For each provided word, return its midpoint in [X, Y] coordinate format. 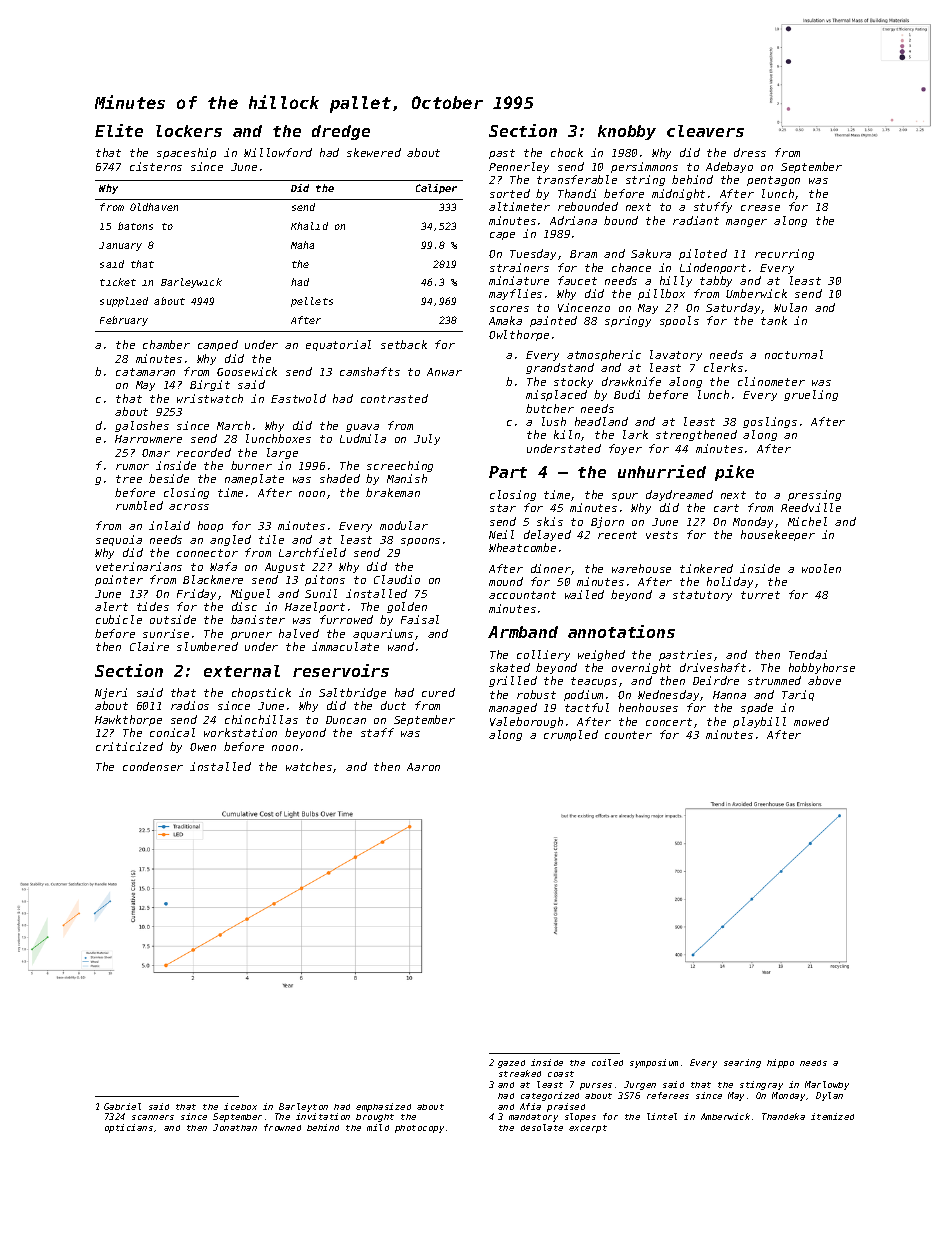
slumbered [207, 646]
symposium [654, 1063]
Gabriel [122, 1106]
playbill [759, 722]
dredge [341, 132]
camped [218, 345]
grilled [513, 681]
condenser [153, 766]
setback [404, 344]
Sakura [651, 253]
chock [567, 152]
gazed [511, 1064]
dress [750, 152]
